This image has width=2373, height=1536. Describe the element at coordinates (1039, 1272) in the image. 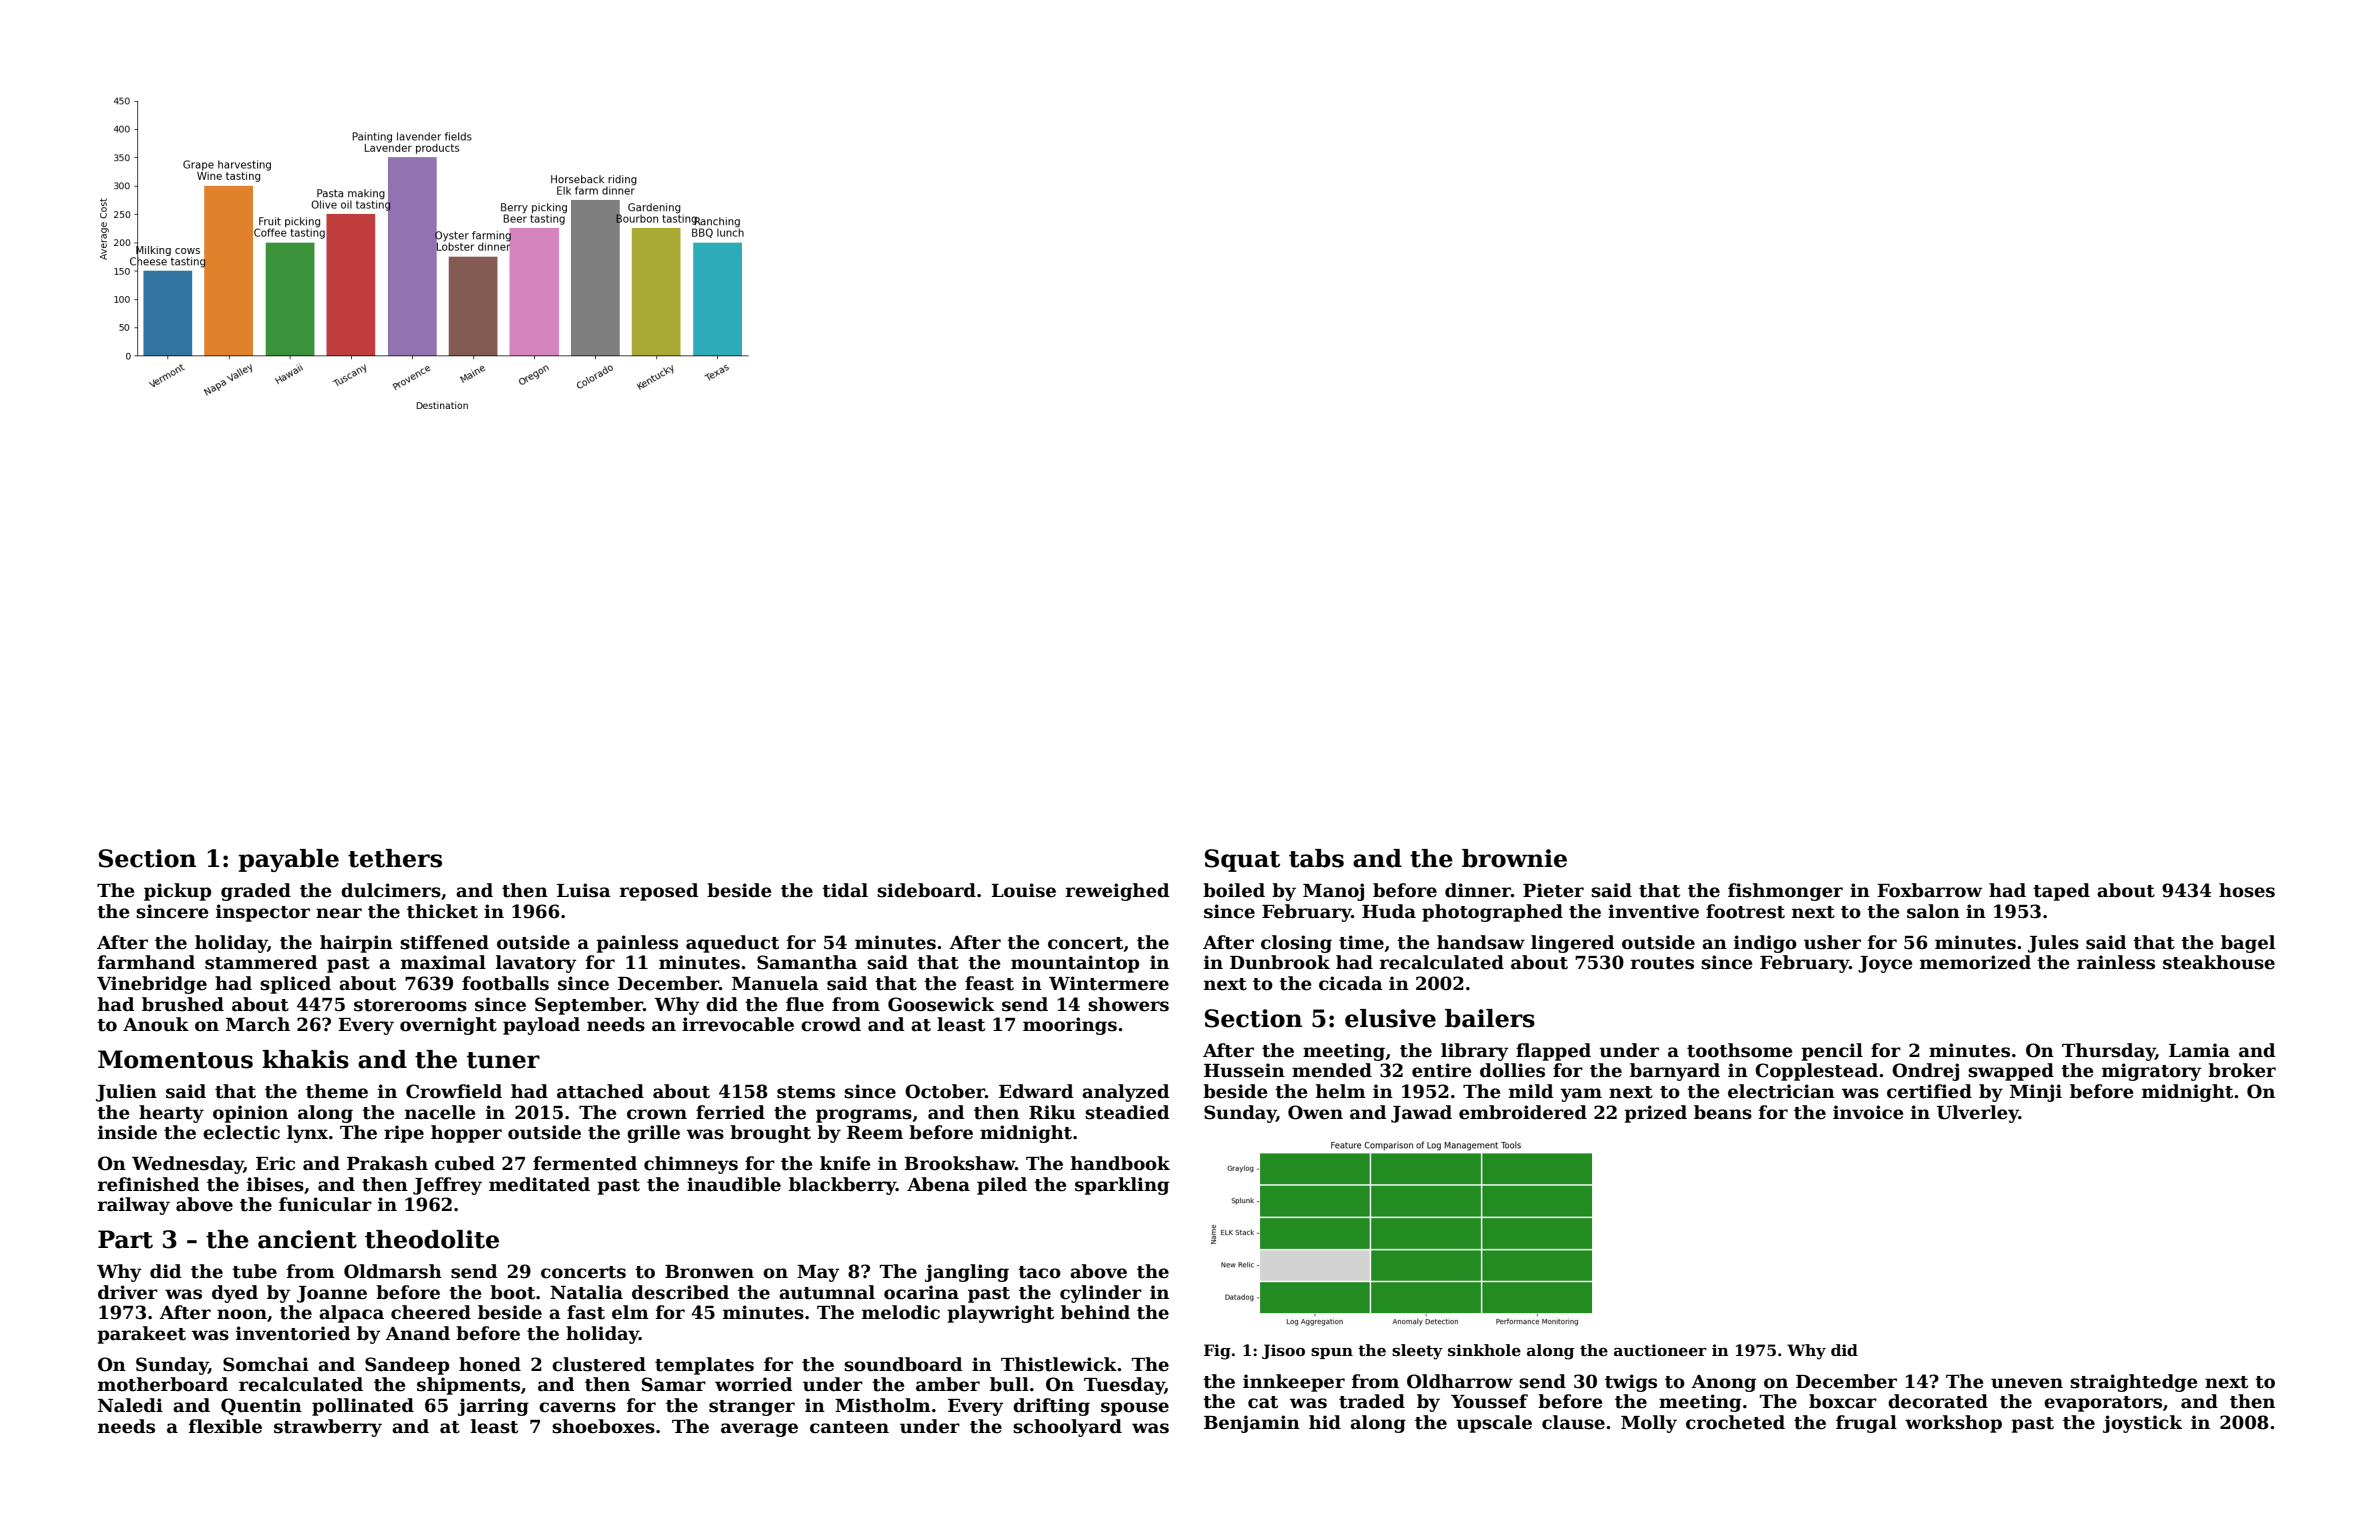

I see `taco` at that location.
